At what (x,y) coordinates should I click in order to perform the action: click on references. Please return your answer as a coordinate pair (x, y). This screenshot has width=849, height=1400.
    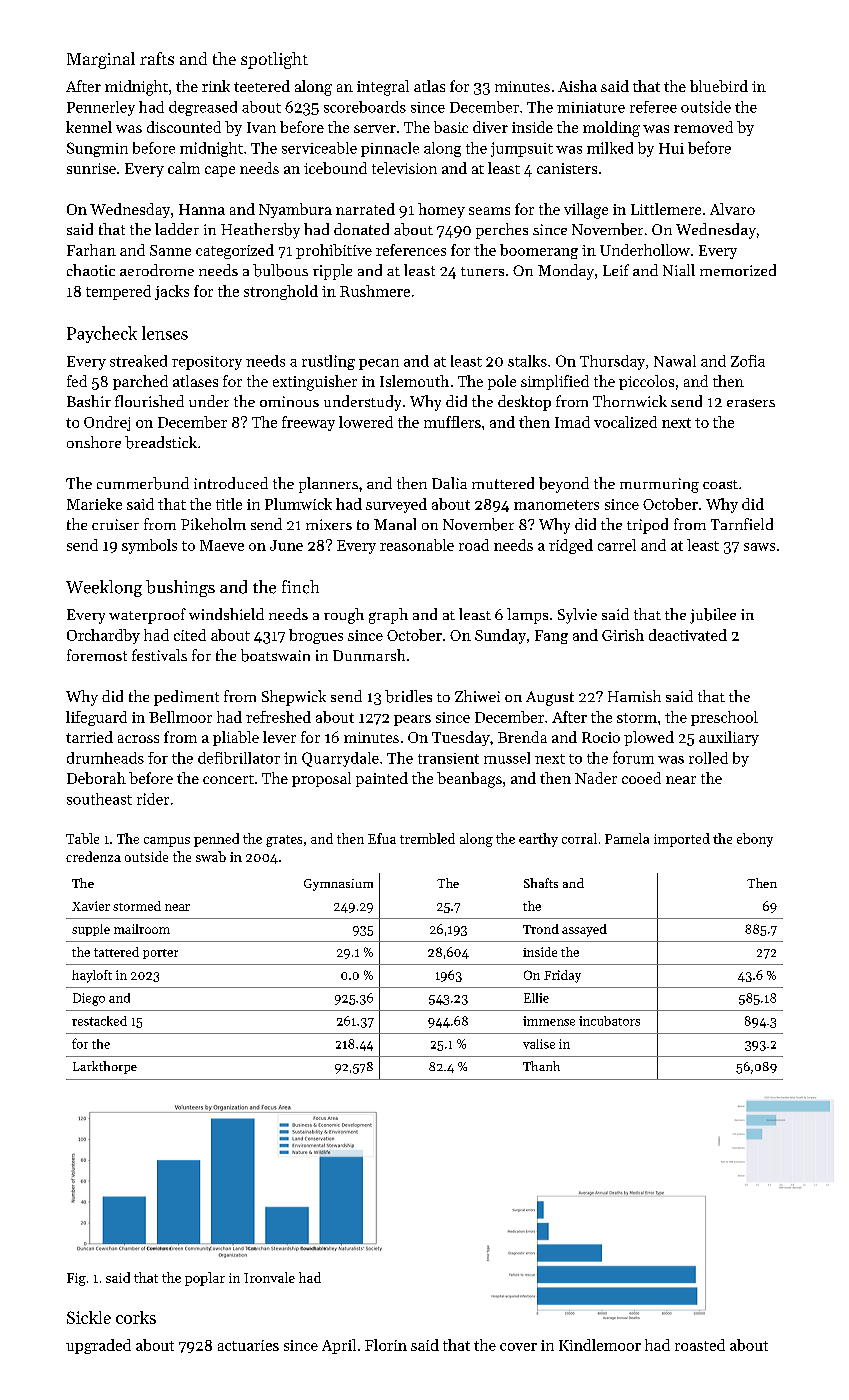
    Looking at the image, I should click on (411, 250).
